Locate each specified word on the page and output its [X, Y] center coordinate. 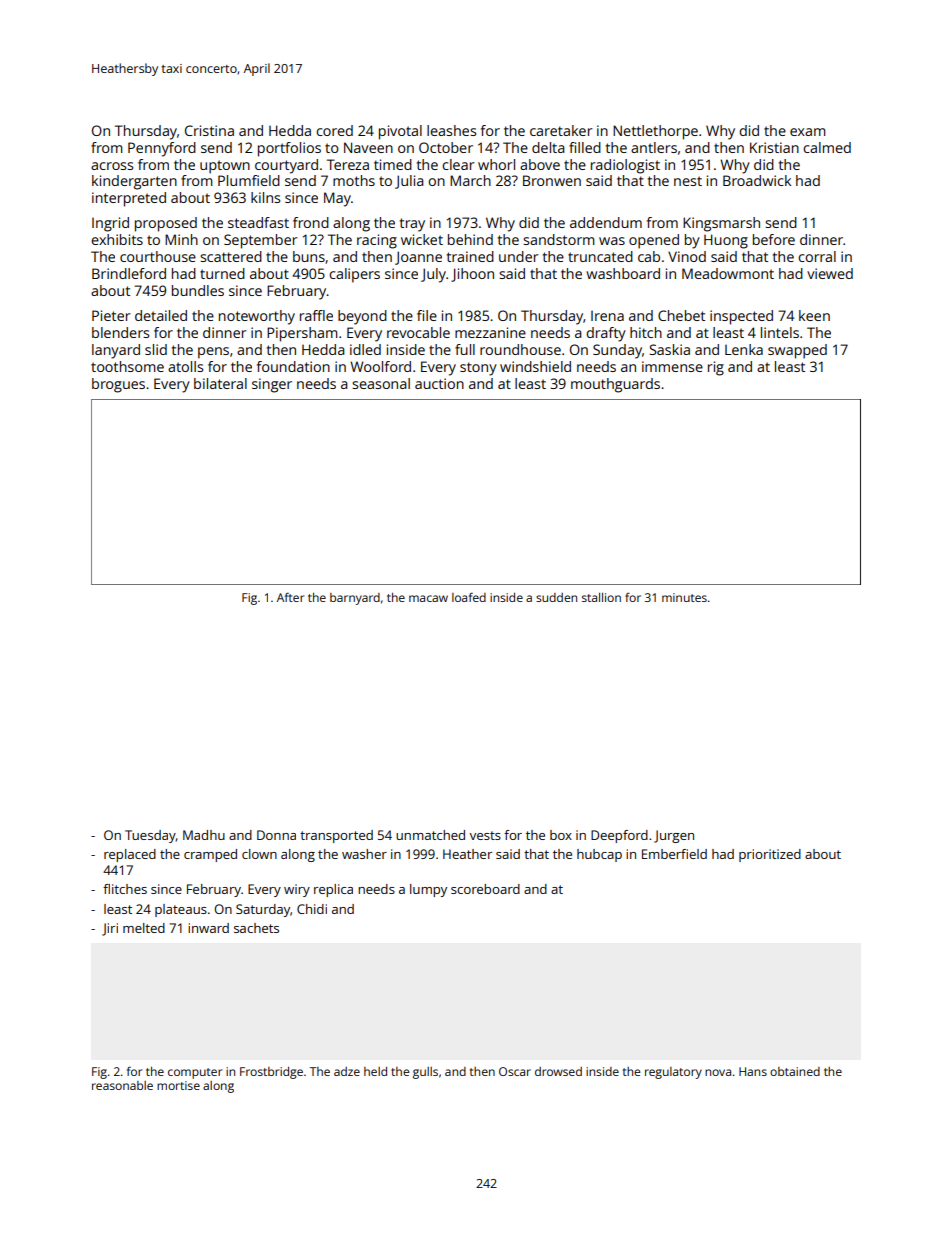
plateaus [181, 910]
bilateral [220, 383]
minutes [684, 597]
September [260, 241]
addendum [606, 222]
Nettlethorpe [655, 132]
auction [439, 383]
